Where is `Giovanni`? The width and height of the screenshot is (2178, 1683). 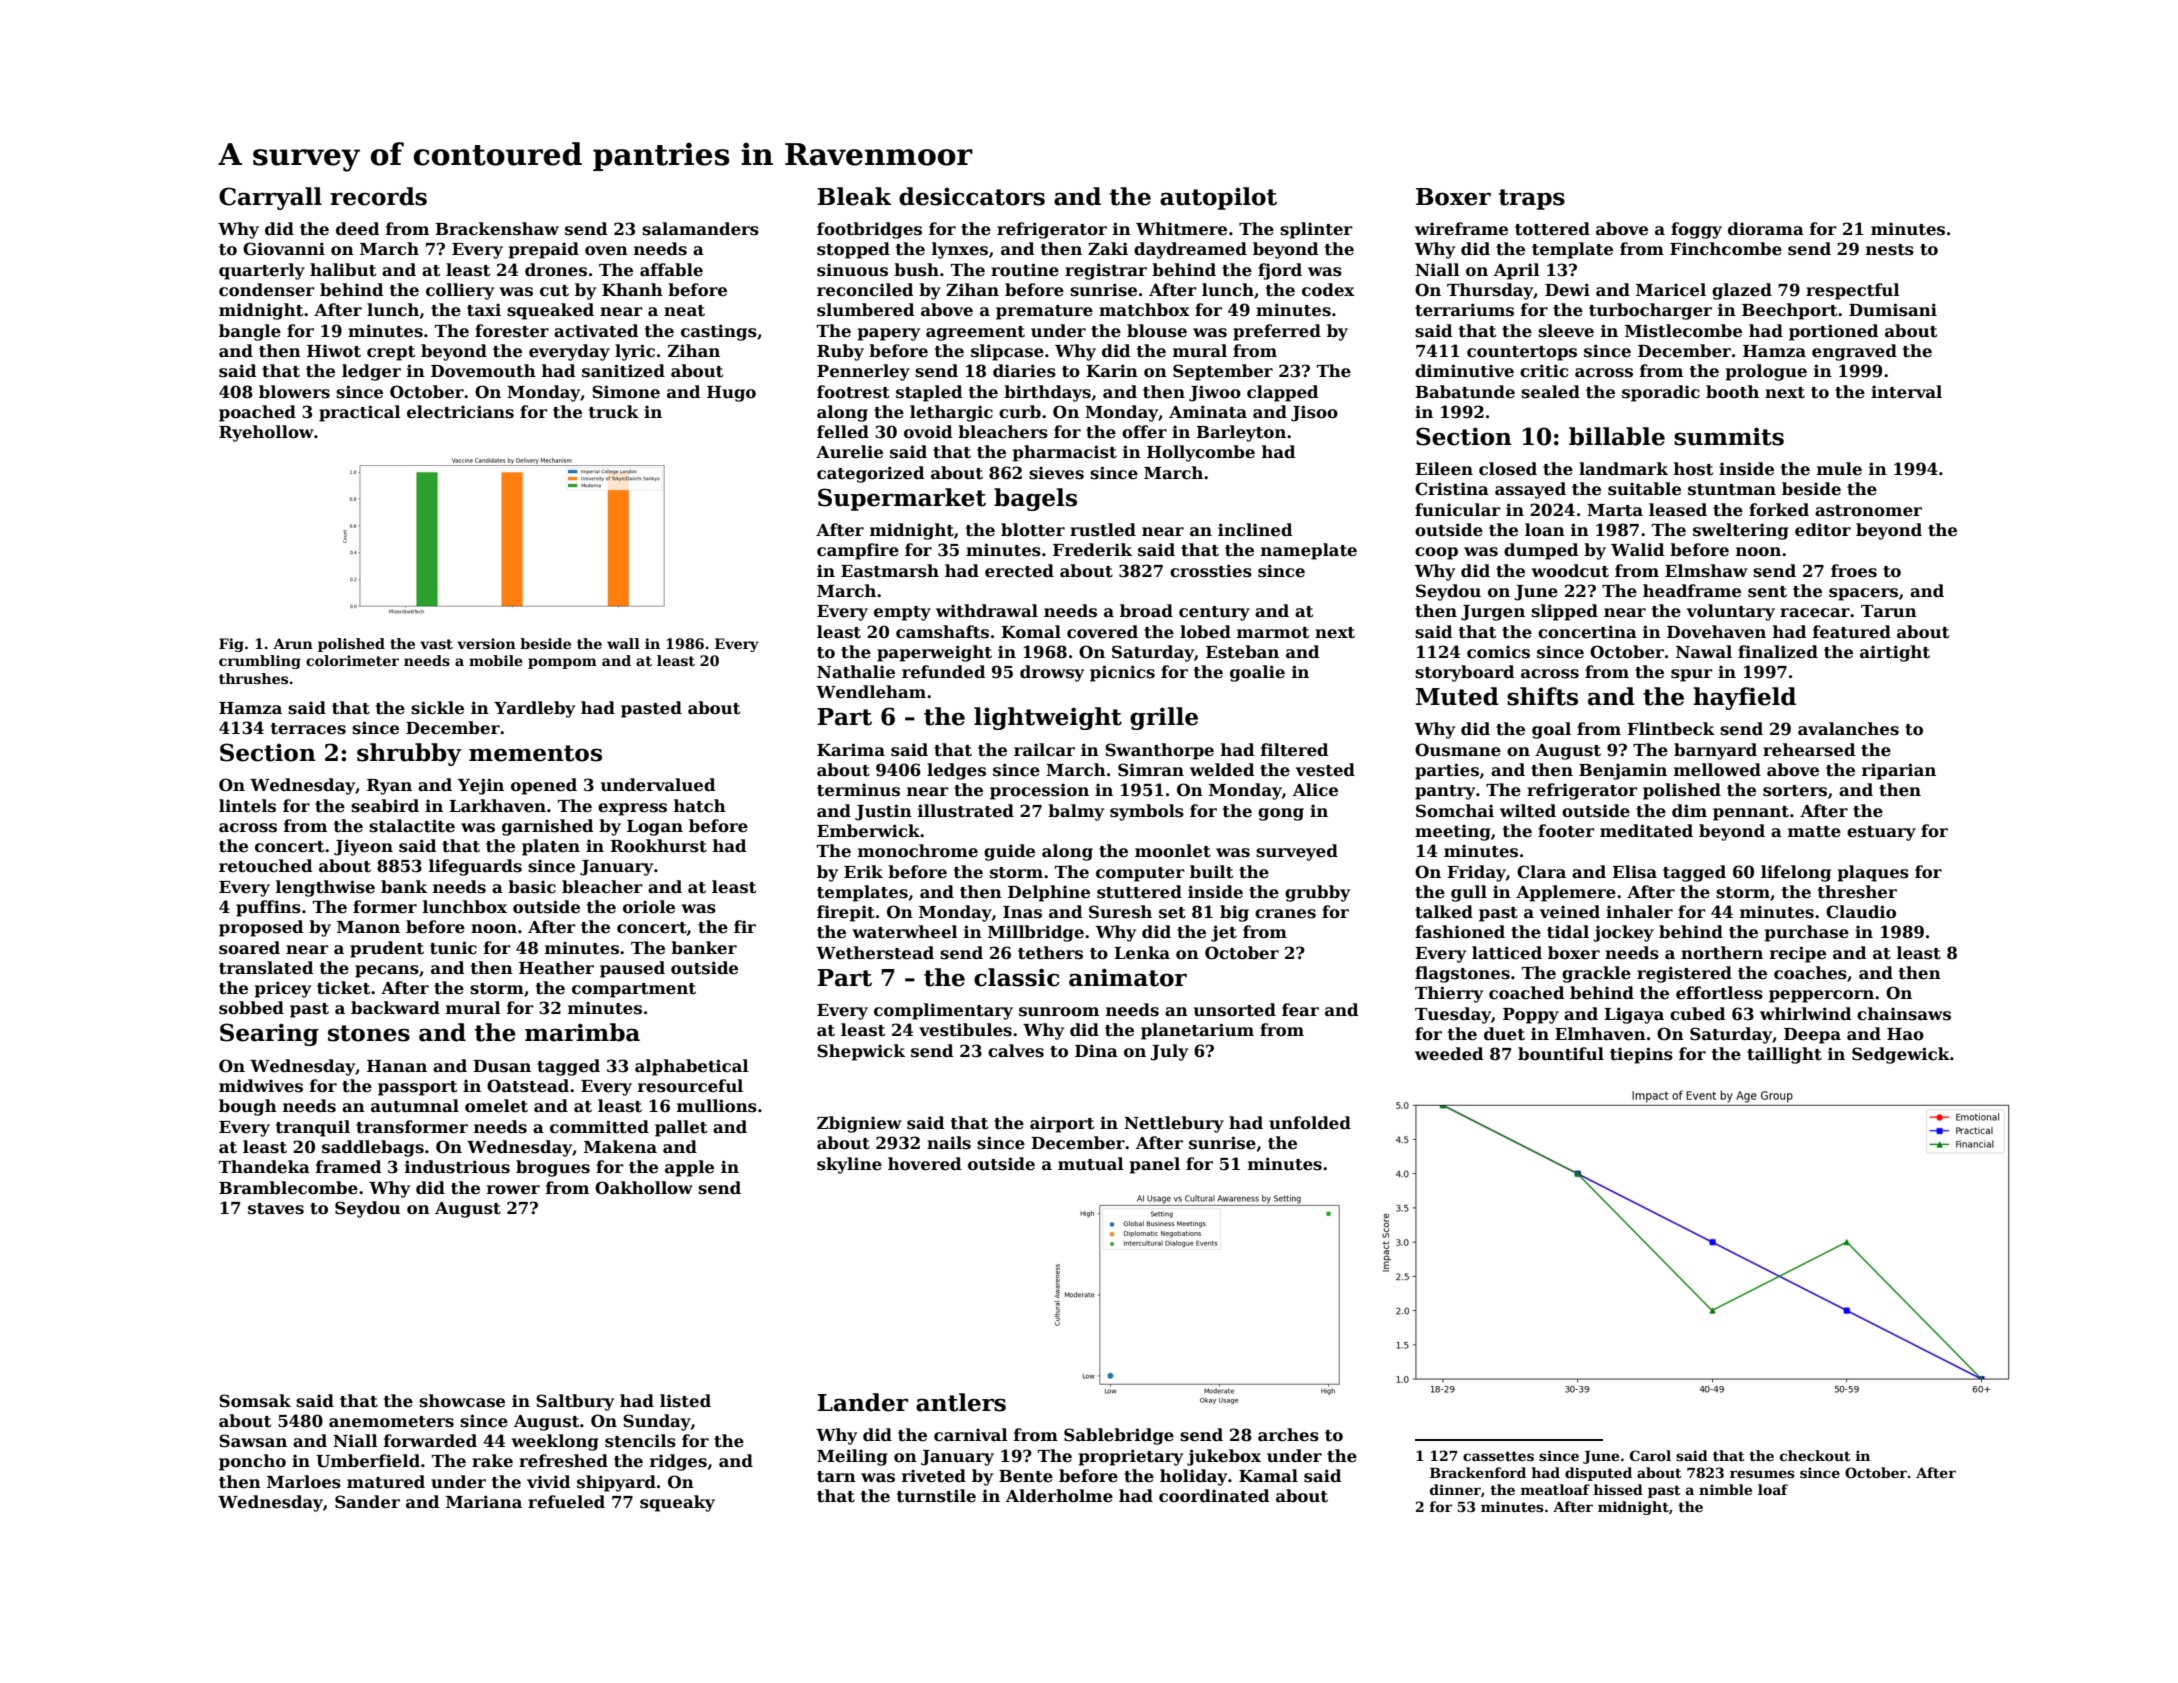 Giovanni is located at coordinates (284, 249).
